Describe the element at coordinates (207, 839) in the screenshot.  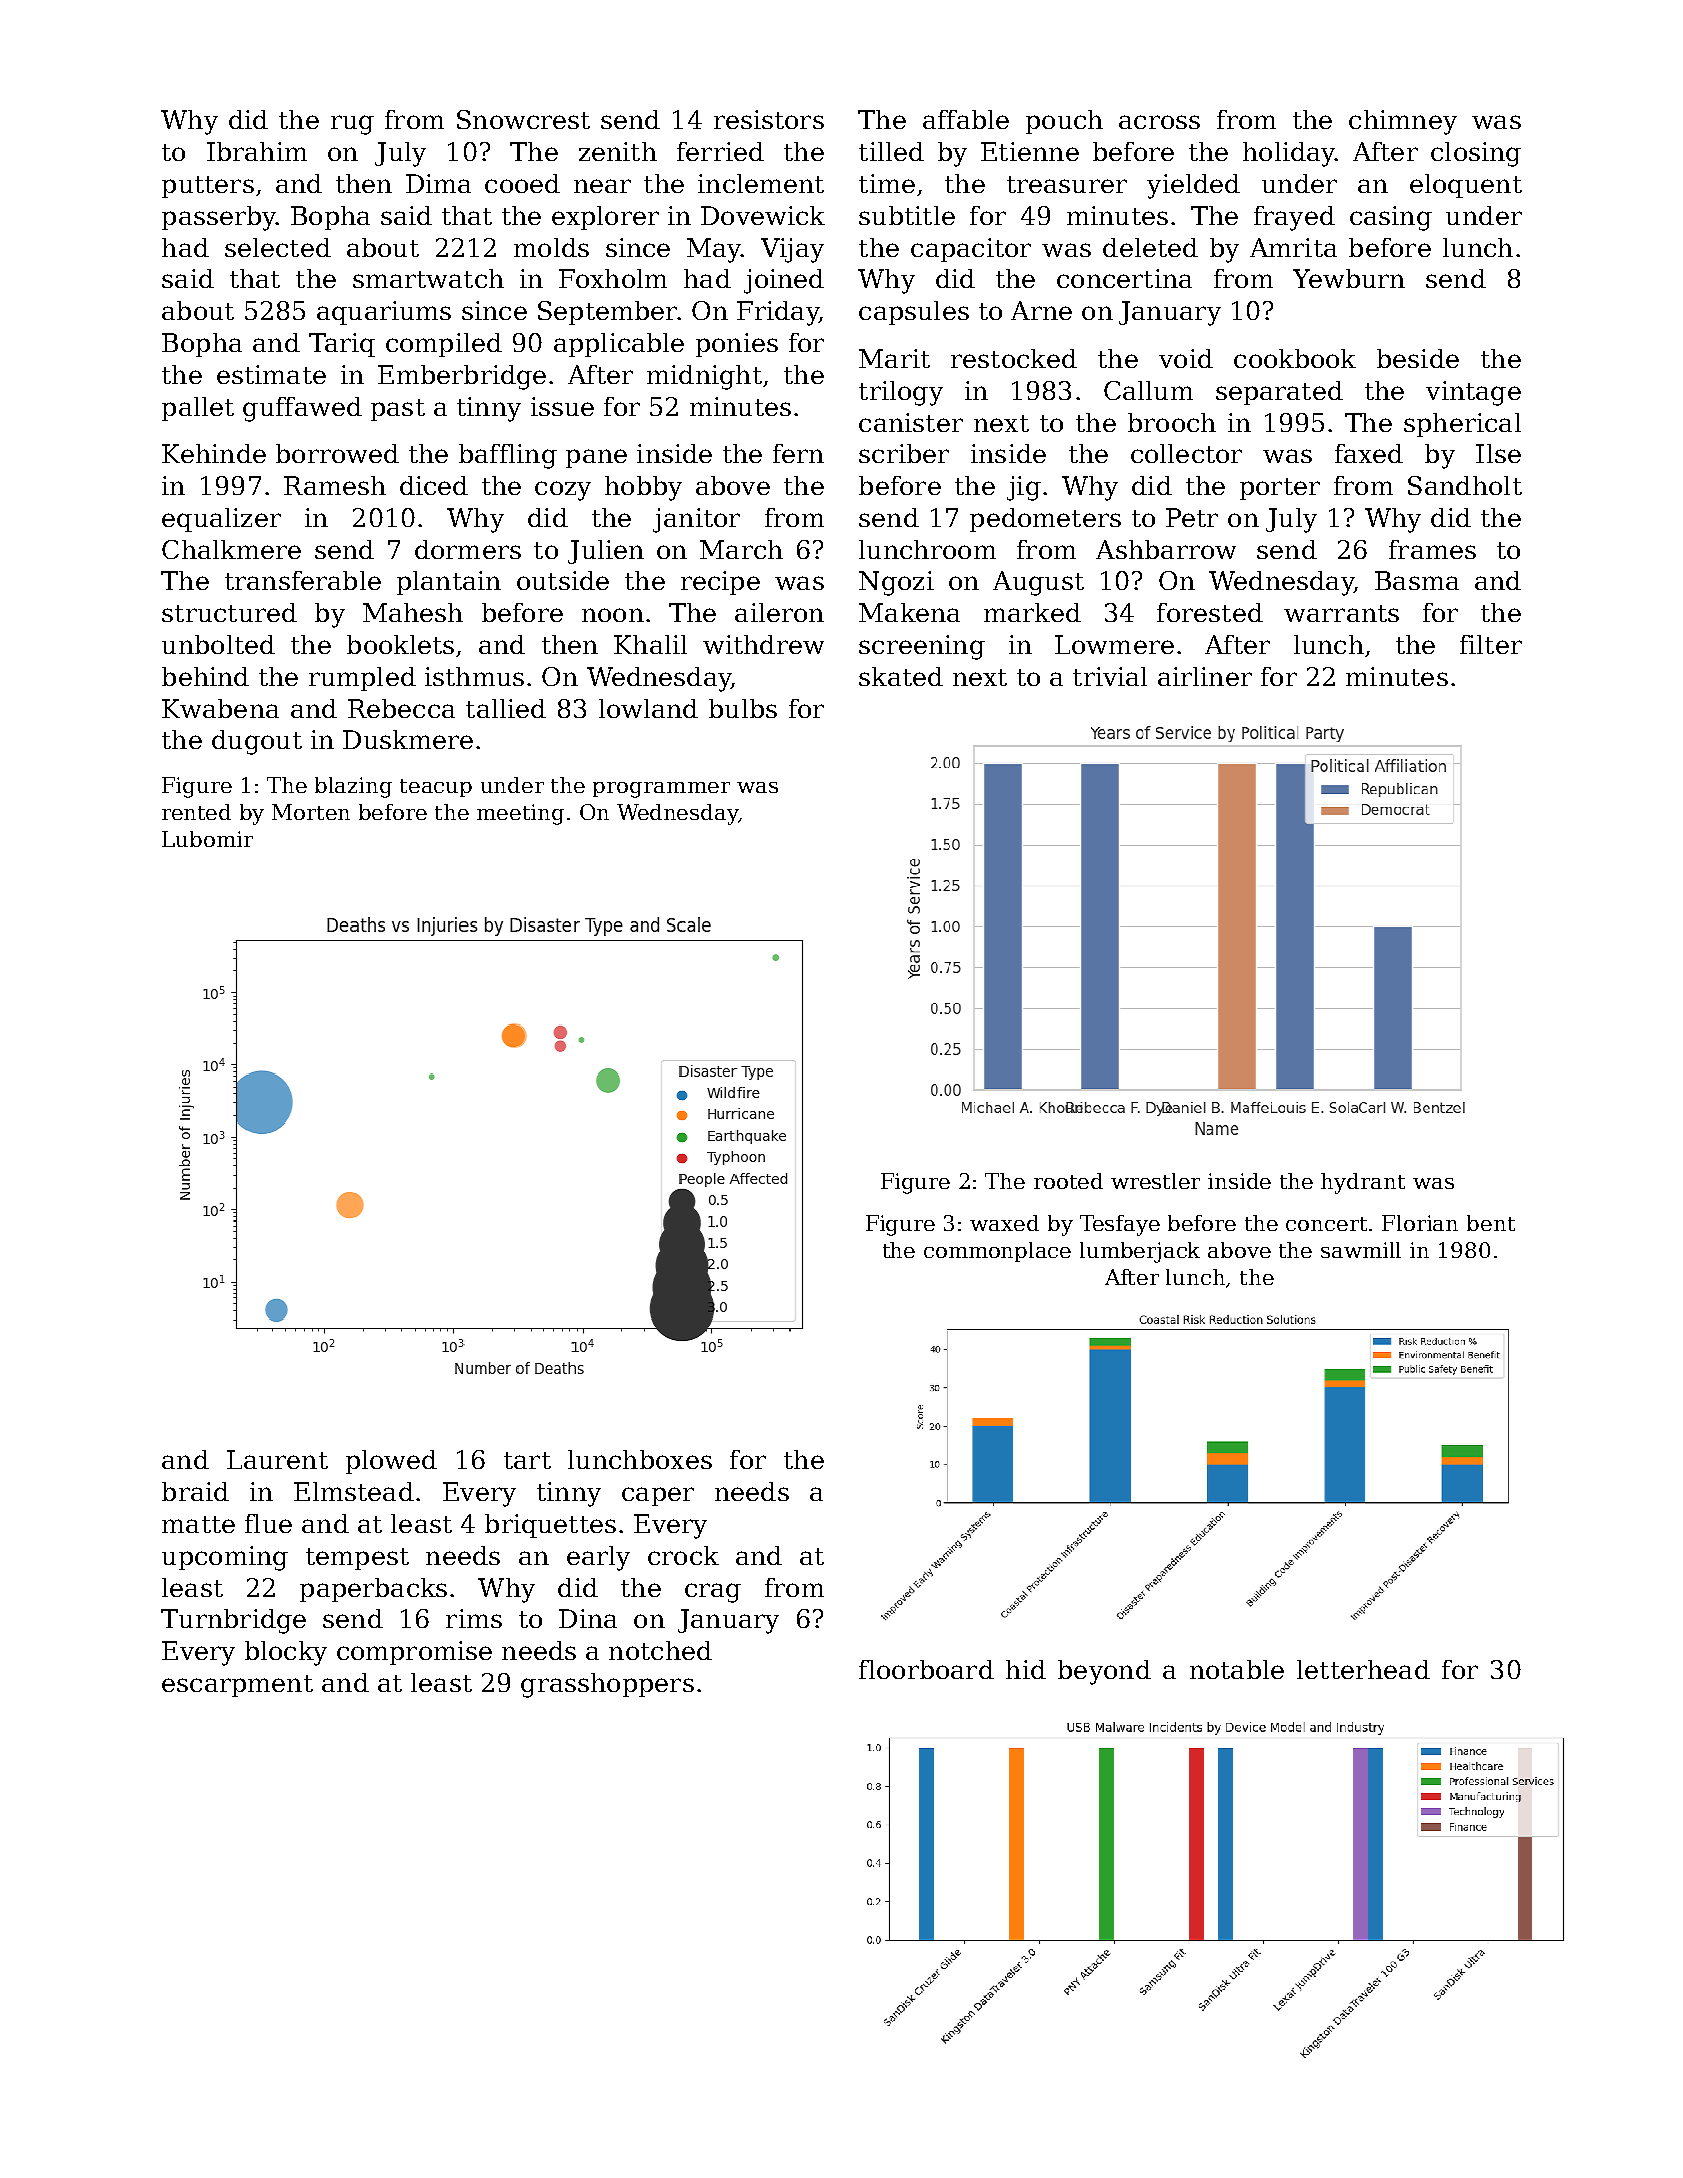
I see `Lubomir` at that location.
